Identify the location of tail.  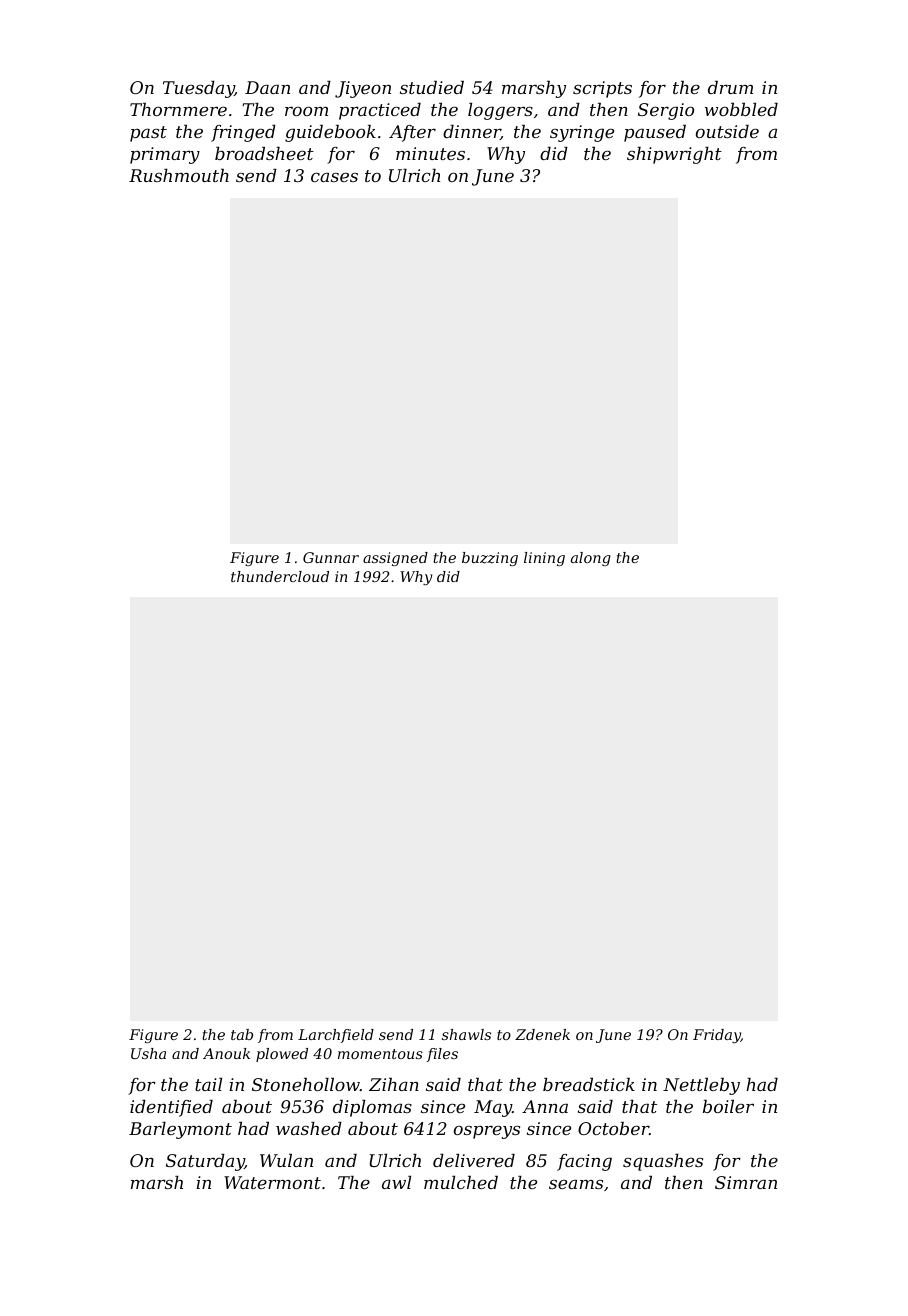
(208, 1084).
